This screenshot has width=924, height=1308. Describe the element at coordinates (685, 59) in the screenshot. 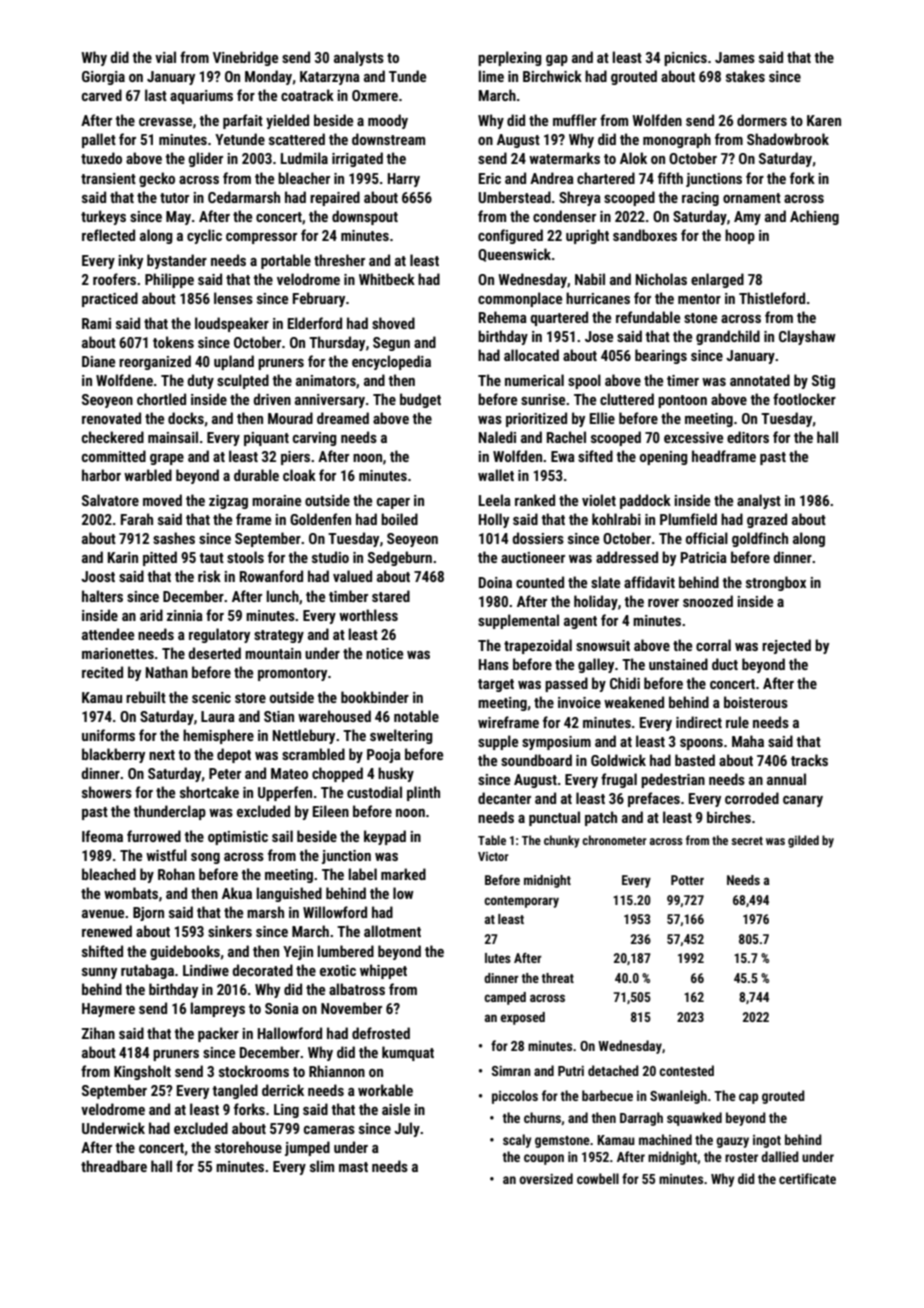

I see `picnics` at that location.
